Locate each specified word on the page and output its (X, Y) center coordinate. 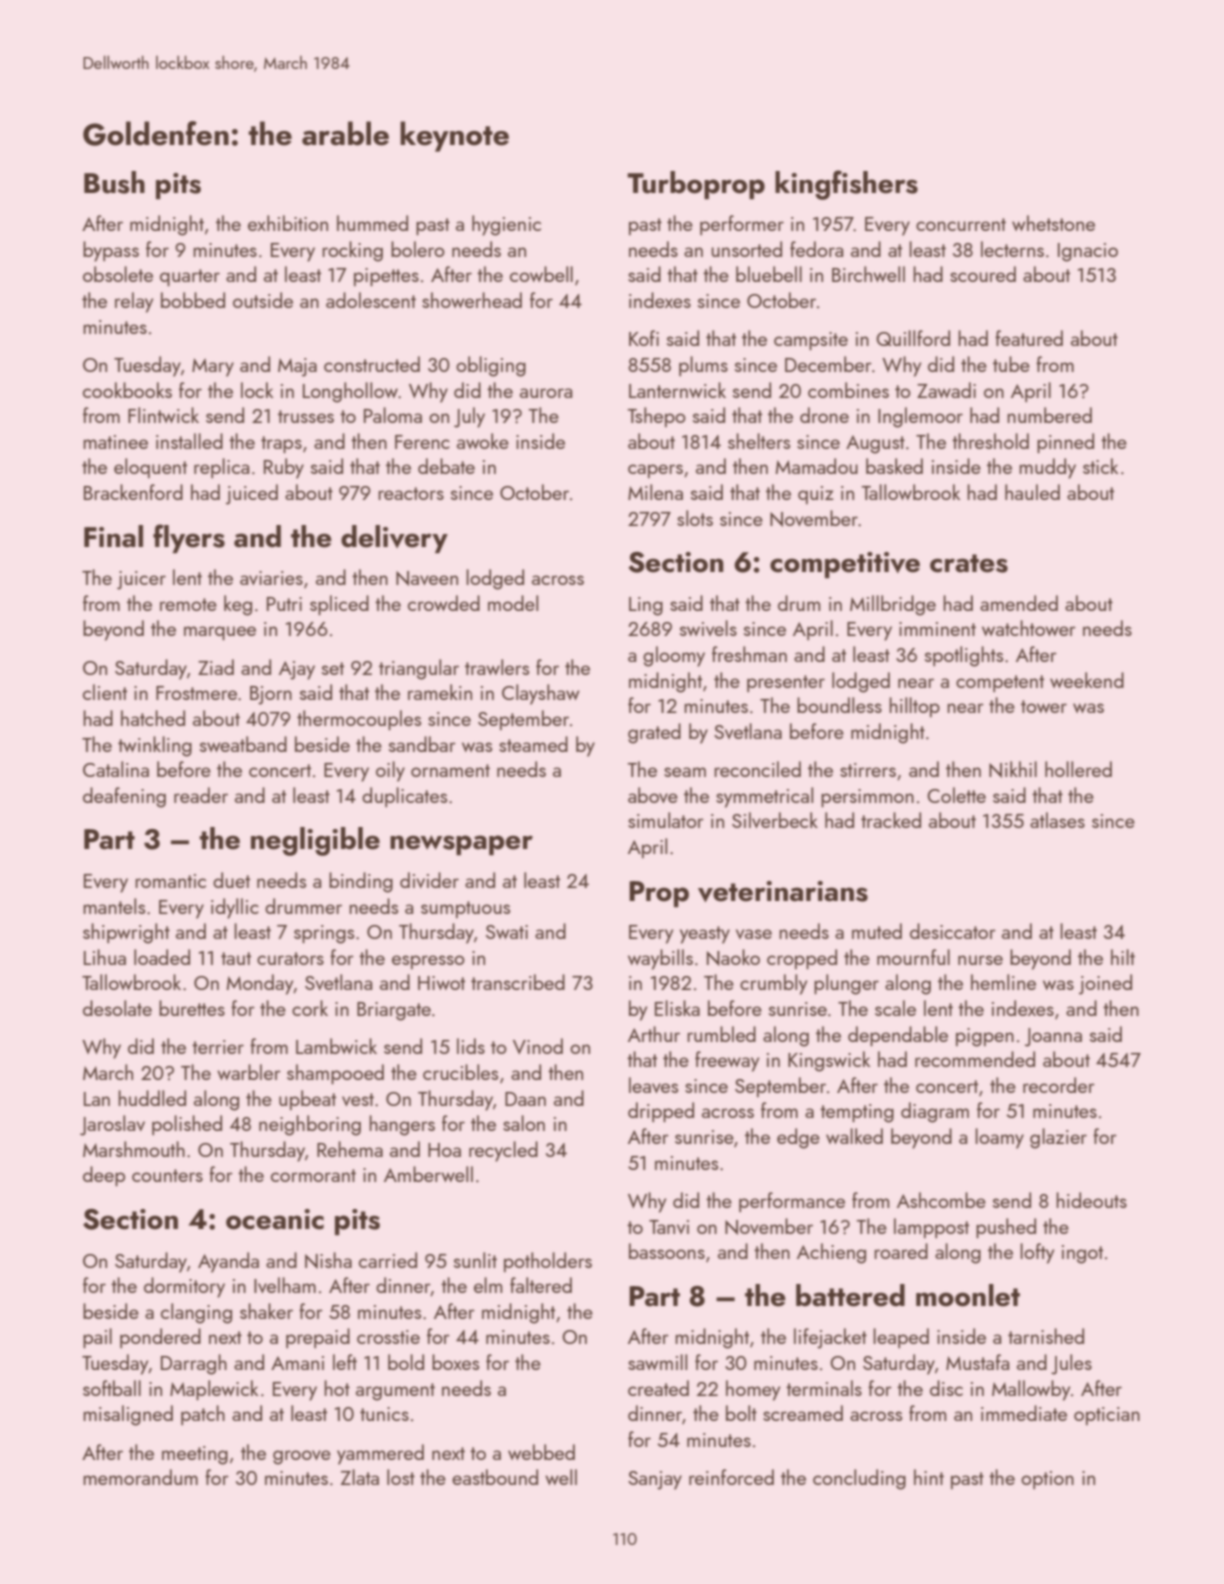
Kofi (644, 338)
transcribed (518, 982)
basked (894, 466)
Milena (655, 492)
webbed (541, 1452)
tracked (891, 820)
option (1047, 1480)
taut (236, 958)
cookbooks (127, 390)
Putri (284, 604)
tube (1011, 364)
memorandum (140, 1477)
